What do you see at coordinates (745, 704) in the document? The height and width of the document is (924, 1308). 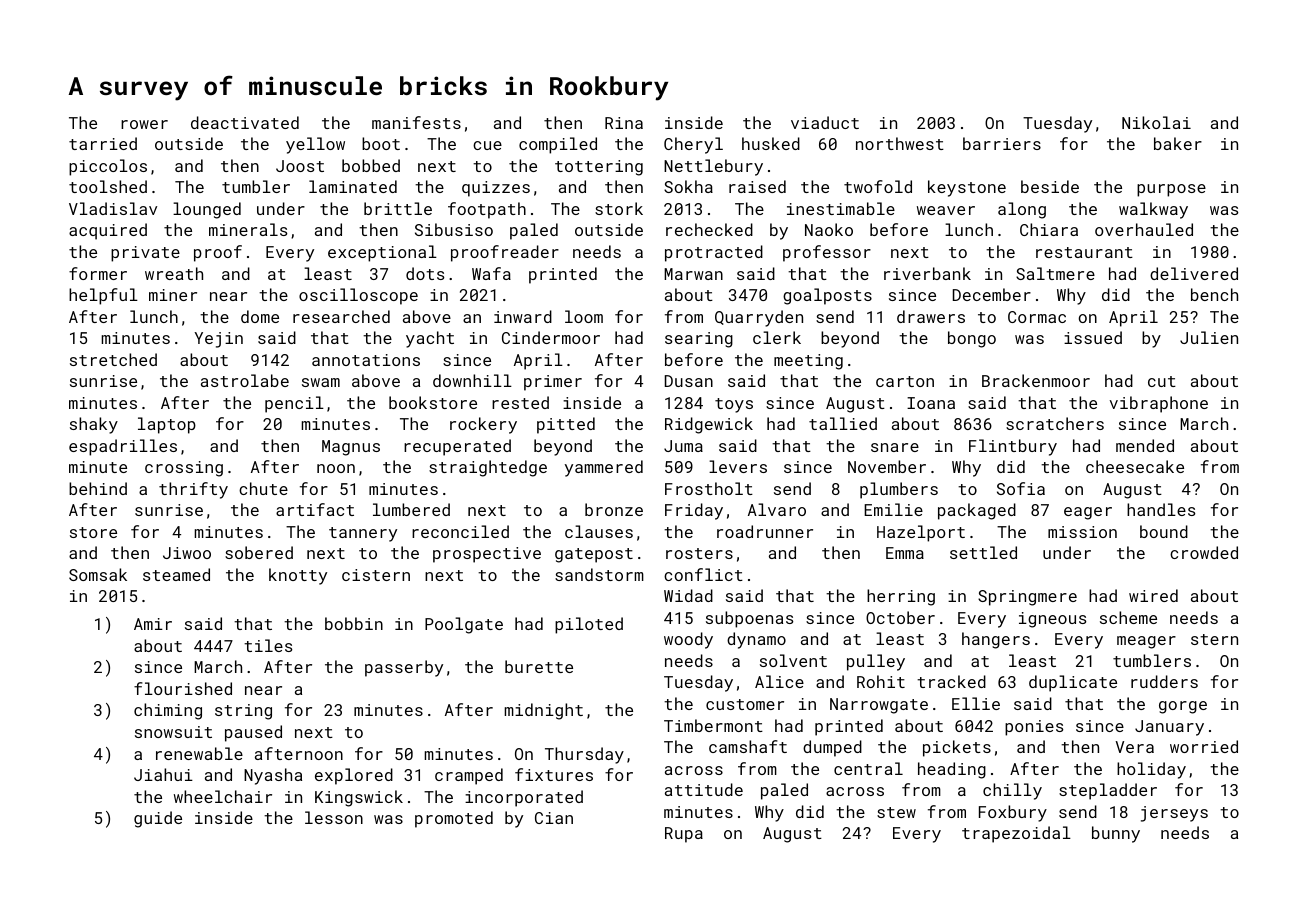 I see `customer` at bounding box center [745, 704].
